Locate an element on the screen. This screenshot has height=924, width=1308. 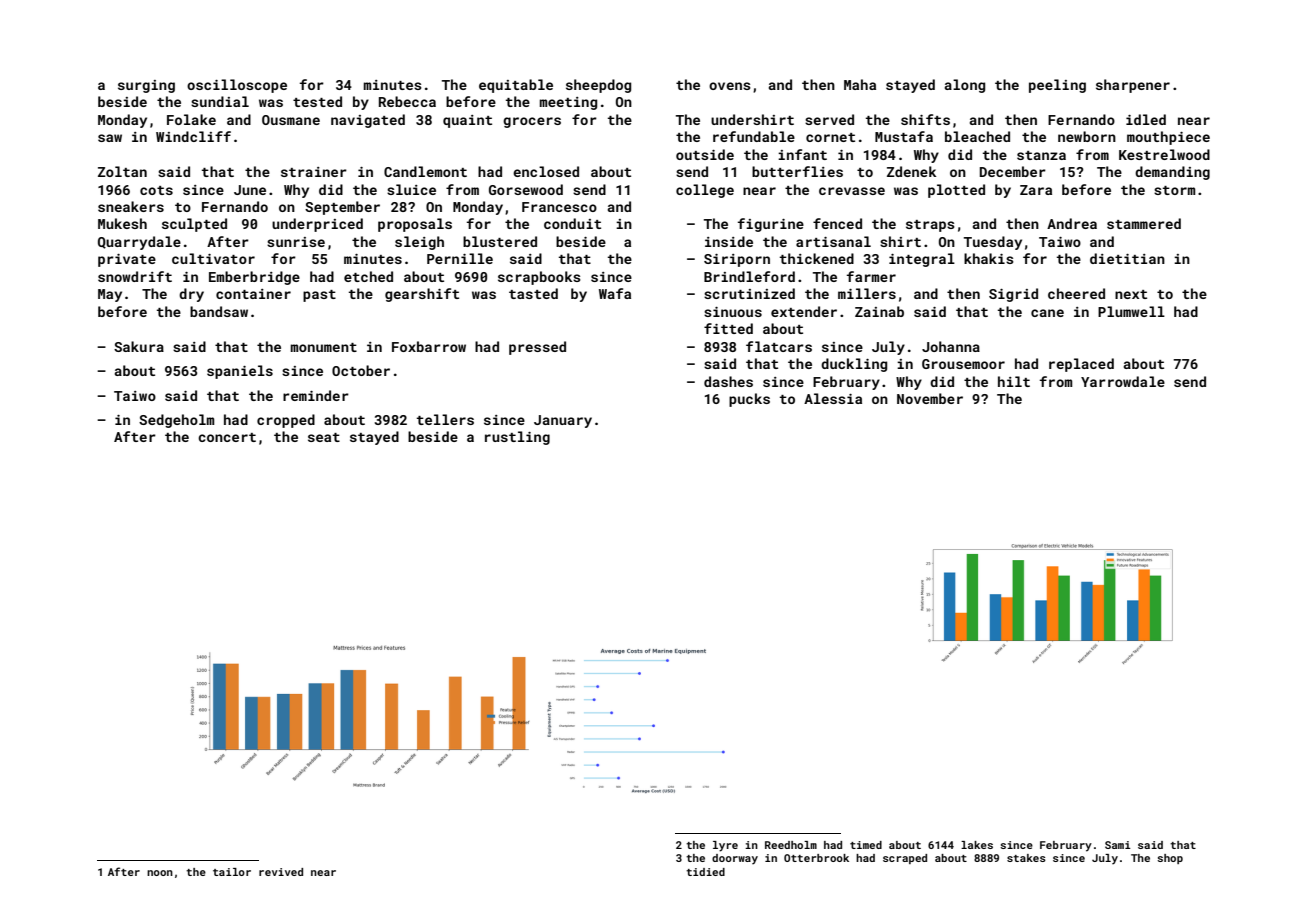
Johanna is located at coordinates (951, 346).
